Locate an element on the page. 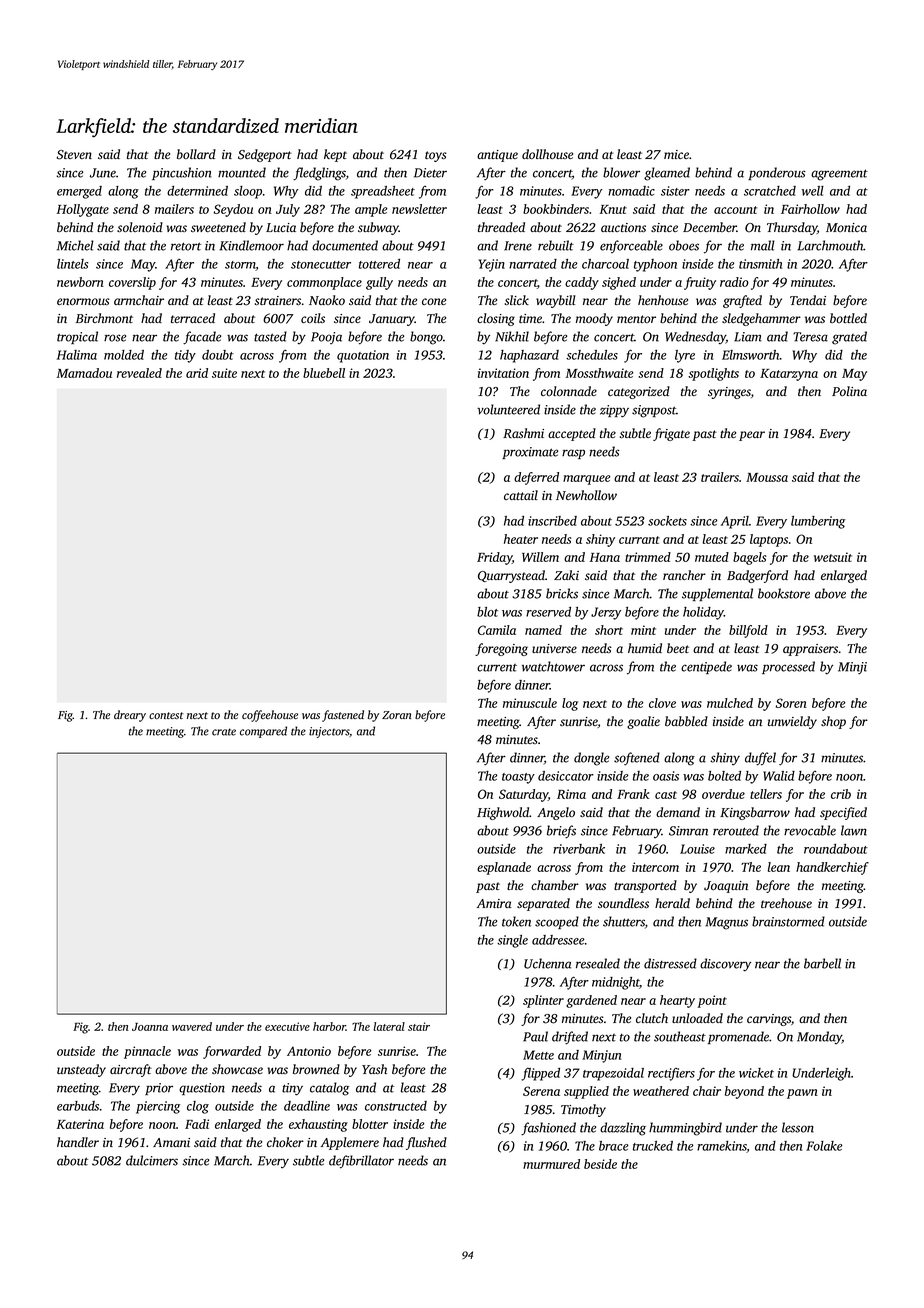 This document has height=1308, width=924. splinter is located at coordinates (543, 1001).
